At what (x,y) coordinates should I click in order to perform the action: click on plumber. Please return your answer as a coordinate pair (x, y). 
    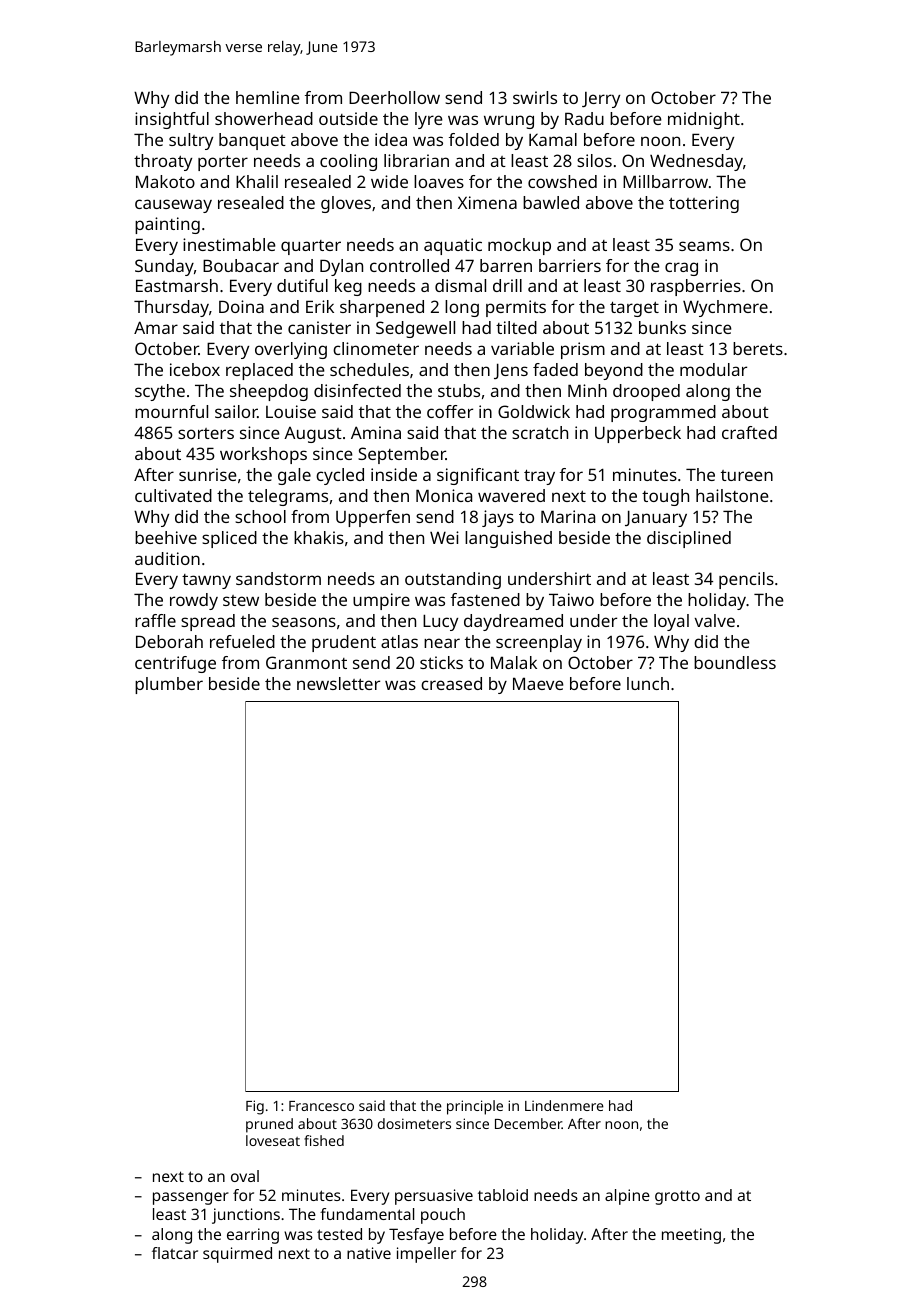
    Looking at the image, I should click on (169, 685).
